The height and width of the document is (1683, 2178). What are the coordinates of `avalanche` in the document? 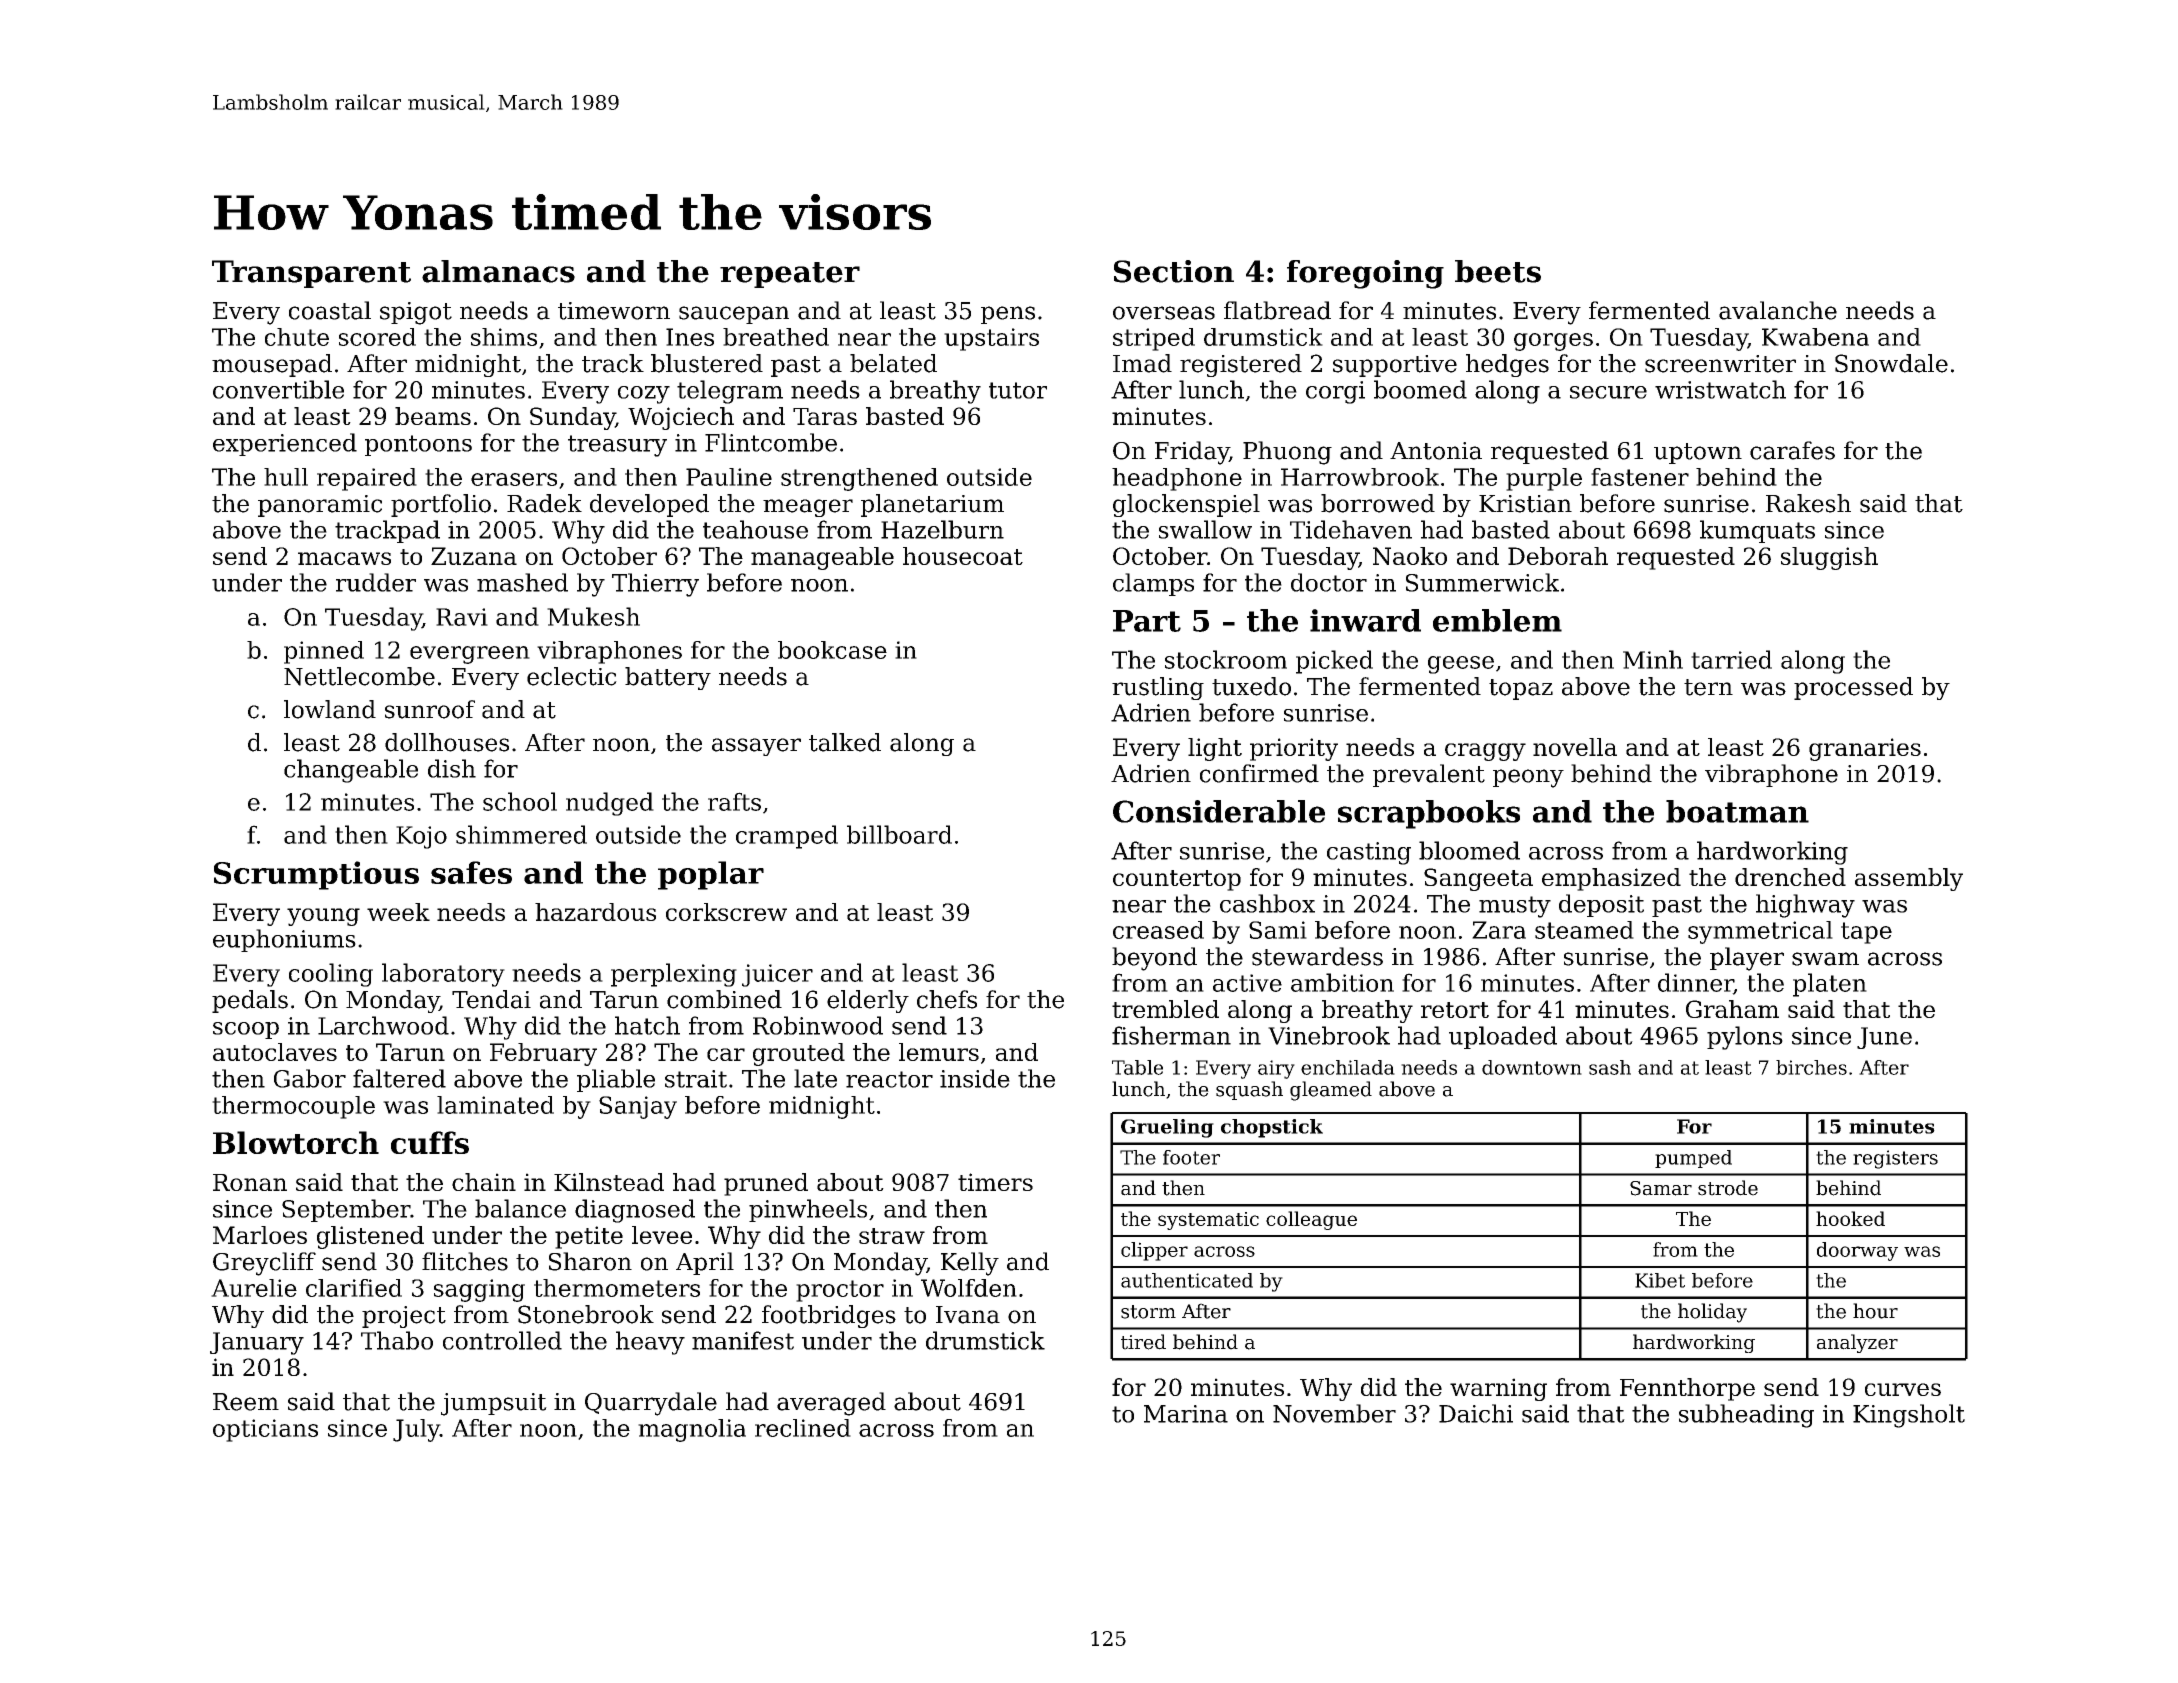 It's located at (1778, 310).
